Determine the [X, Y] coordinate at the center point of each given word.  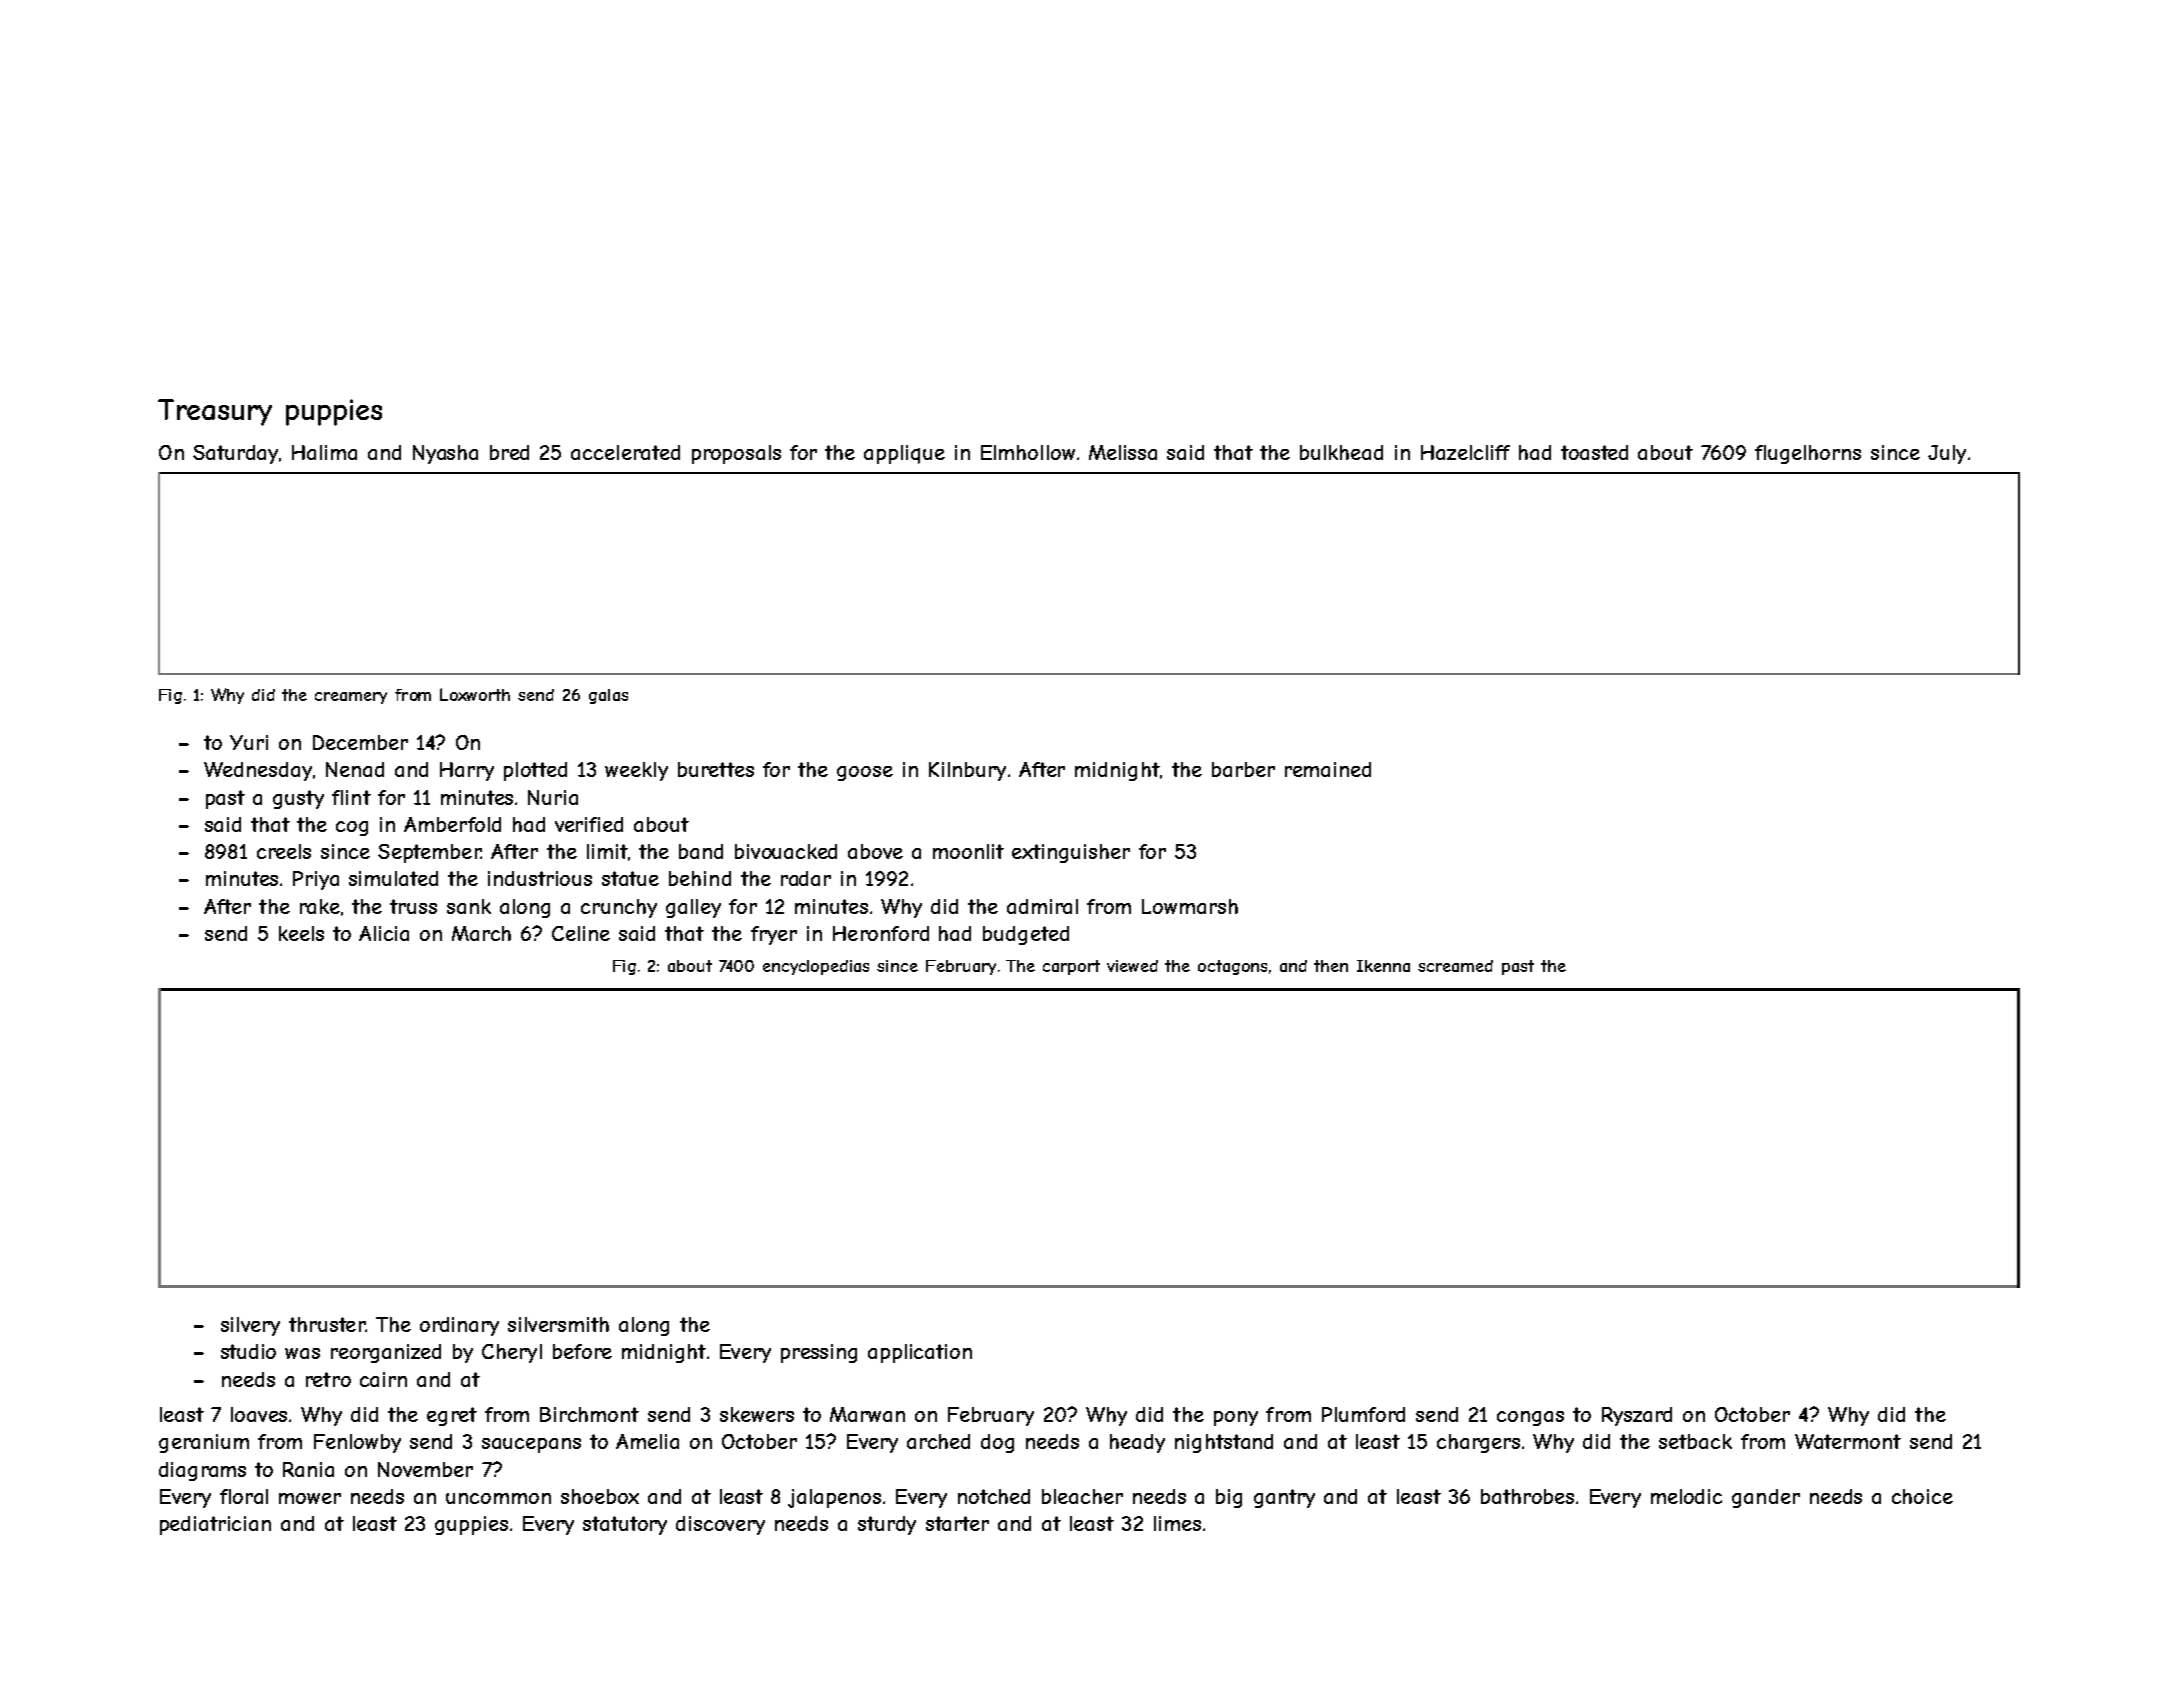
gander [1766, 1498]
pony [1236, 1418]
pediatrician [215, 1525]
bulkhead [1341, 452]
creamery [351, 698]
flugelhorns [1808, 454]
